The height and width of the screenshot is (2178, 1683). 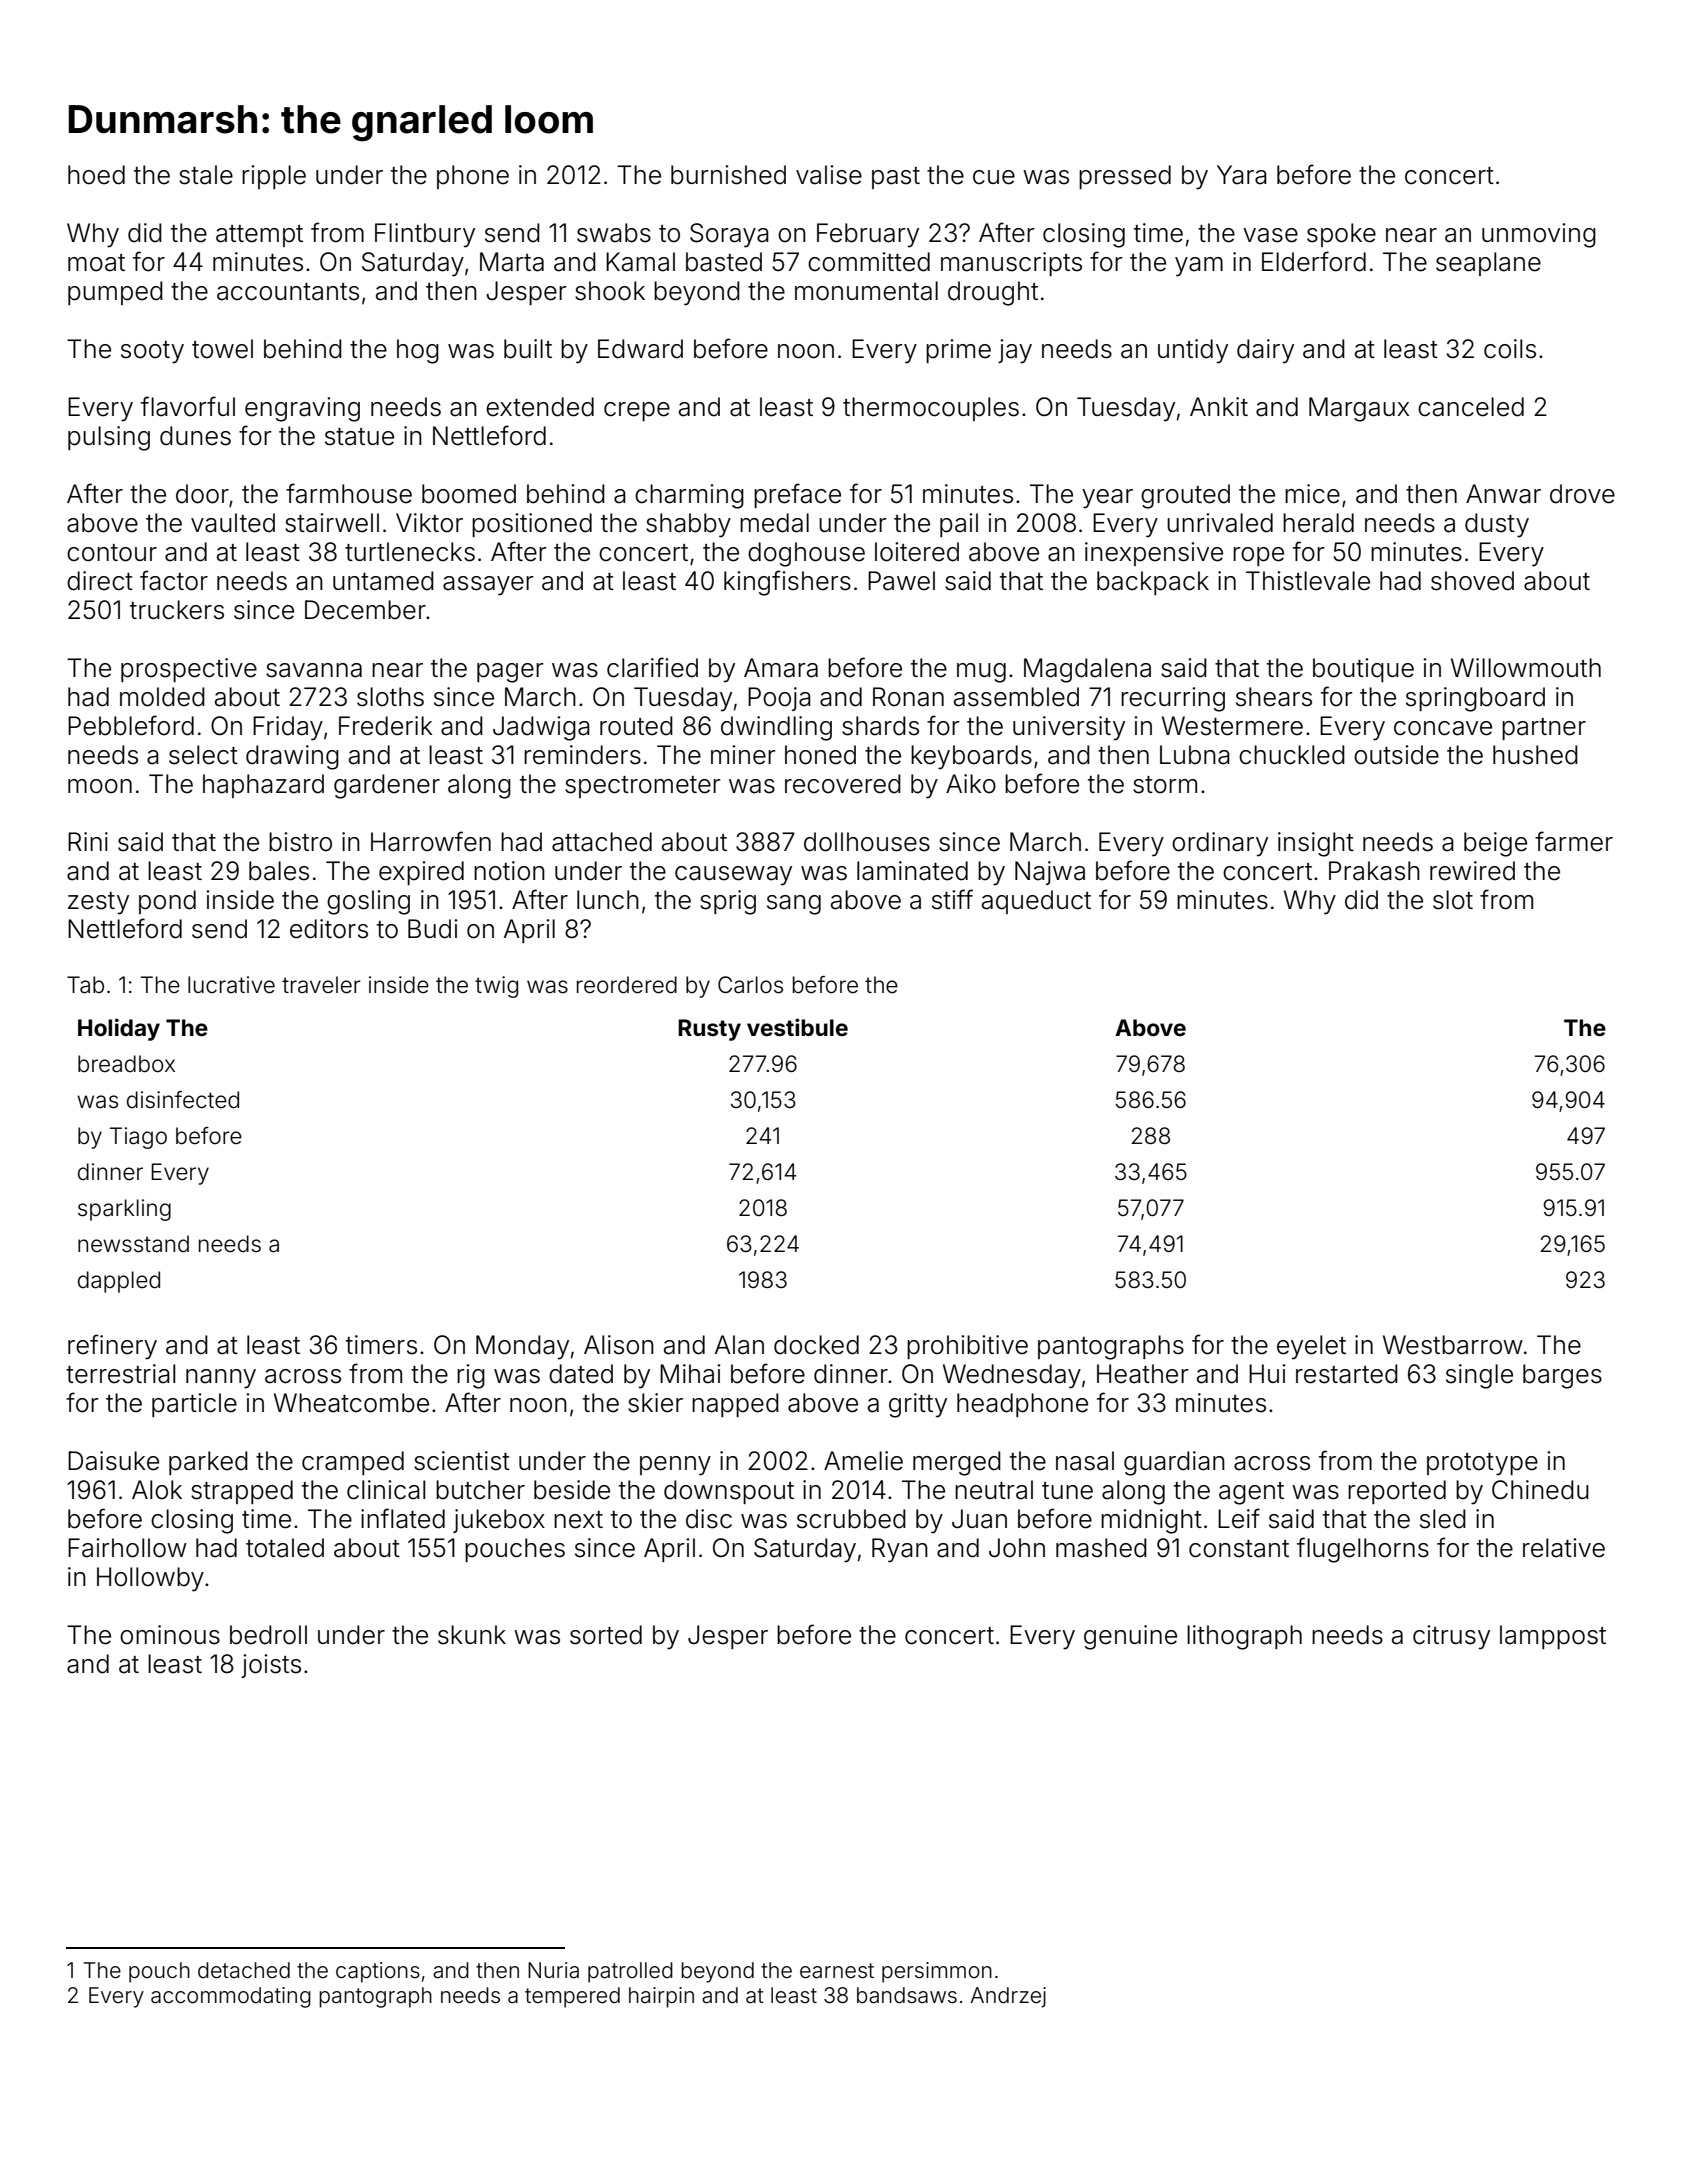 I want to click on ripple, so click(x=274, y=177).
